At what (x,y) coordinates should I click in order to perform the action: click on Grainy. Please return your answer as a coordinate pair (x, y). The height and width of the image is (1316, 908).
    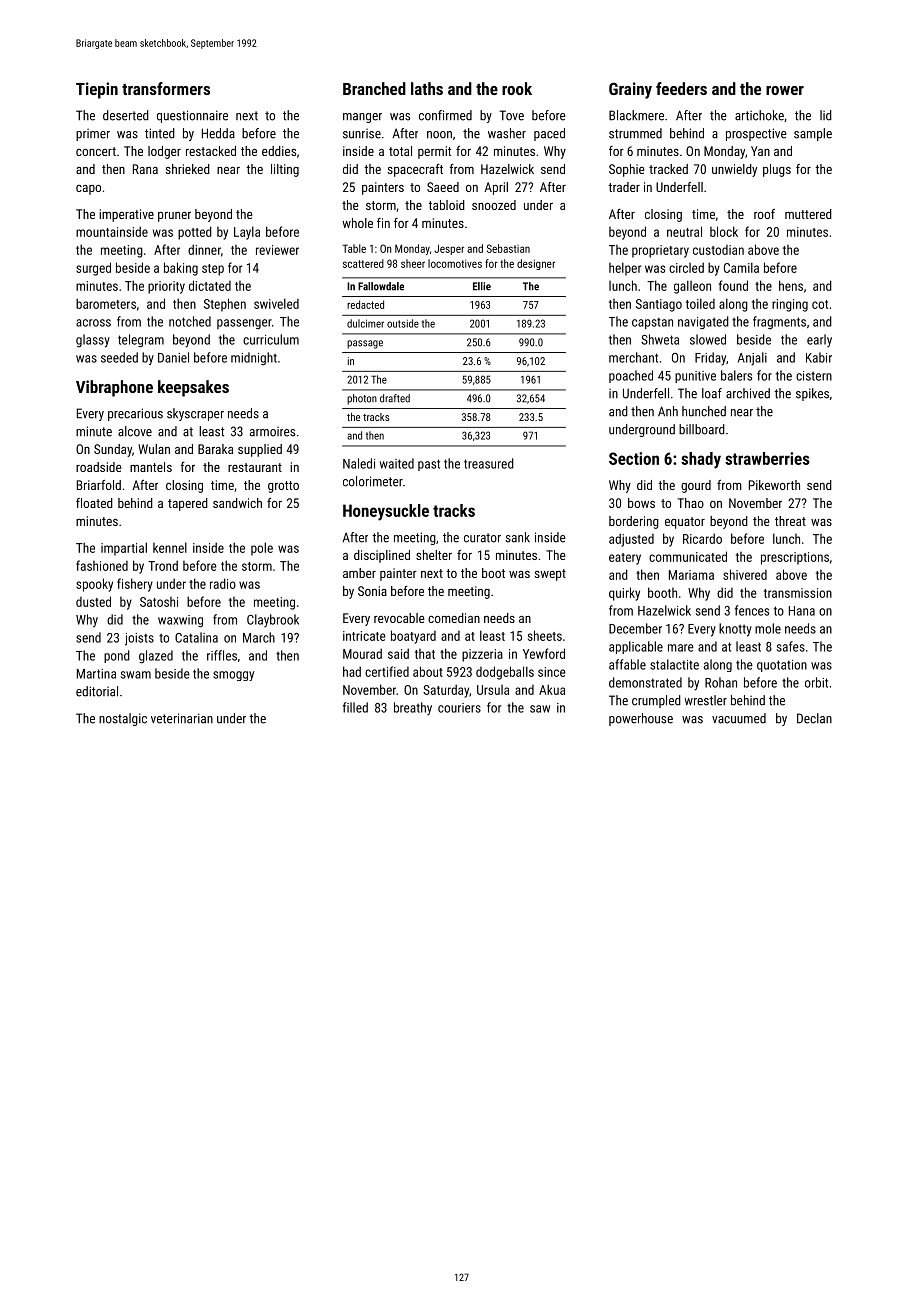
    Looking at the image, I should click on (630, 90).
